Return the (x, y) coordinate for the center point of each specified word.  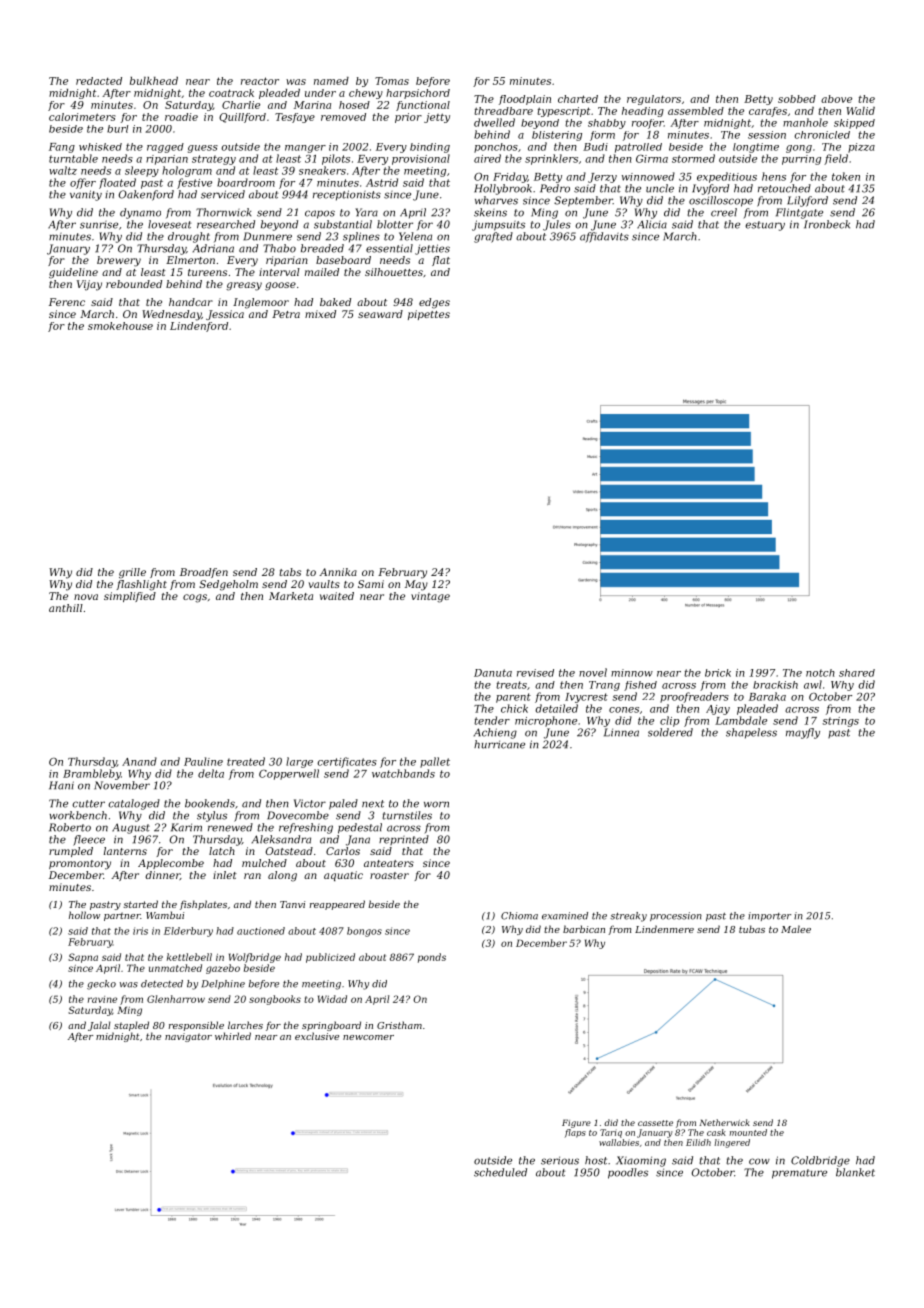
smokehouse (120, 326)
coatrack (231, 93)
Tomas (392, 81)
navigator (188, 1037)
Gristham (399, 1025)
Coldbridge (820, 1161)
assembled (696, 111)
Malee (796, 929)
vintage (430, 597)
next (373, 804)
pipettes (429, 315)
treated (246, 761)
